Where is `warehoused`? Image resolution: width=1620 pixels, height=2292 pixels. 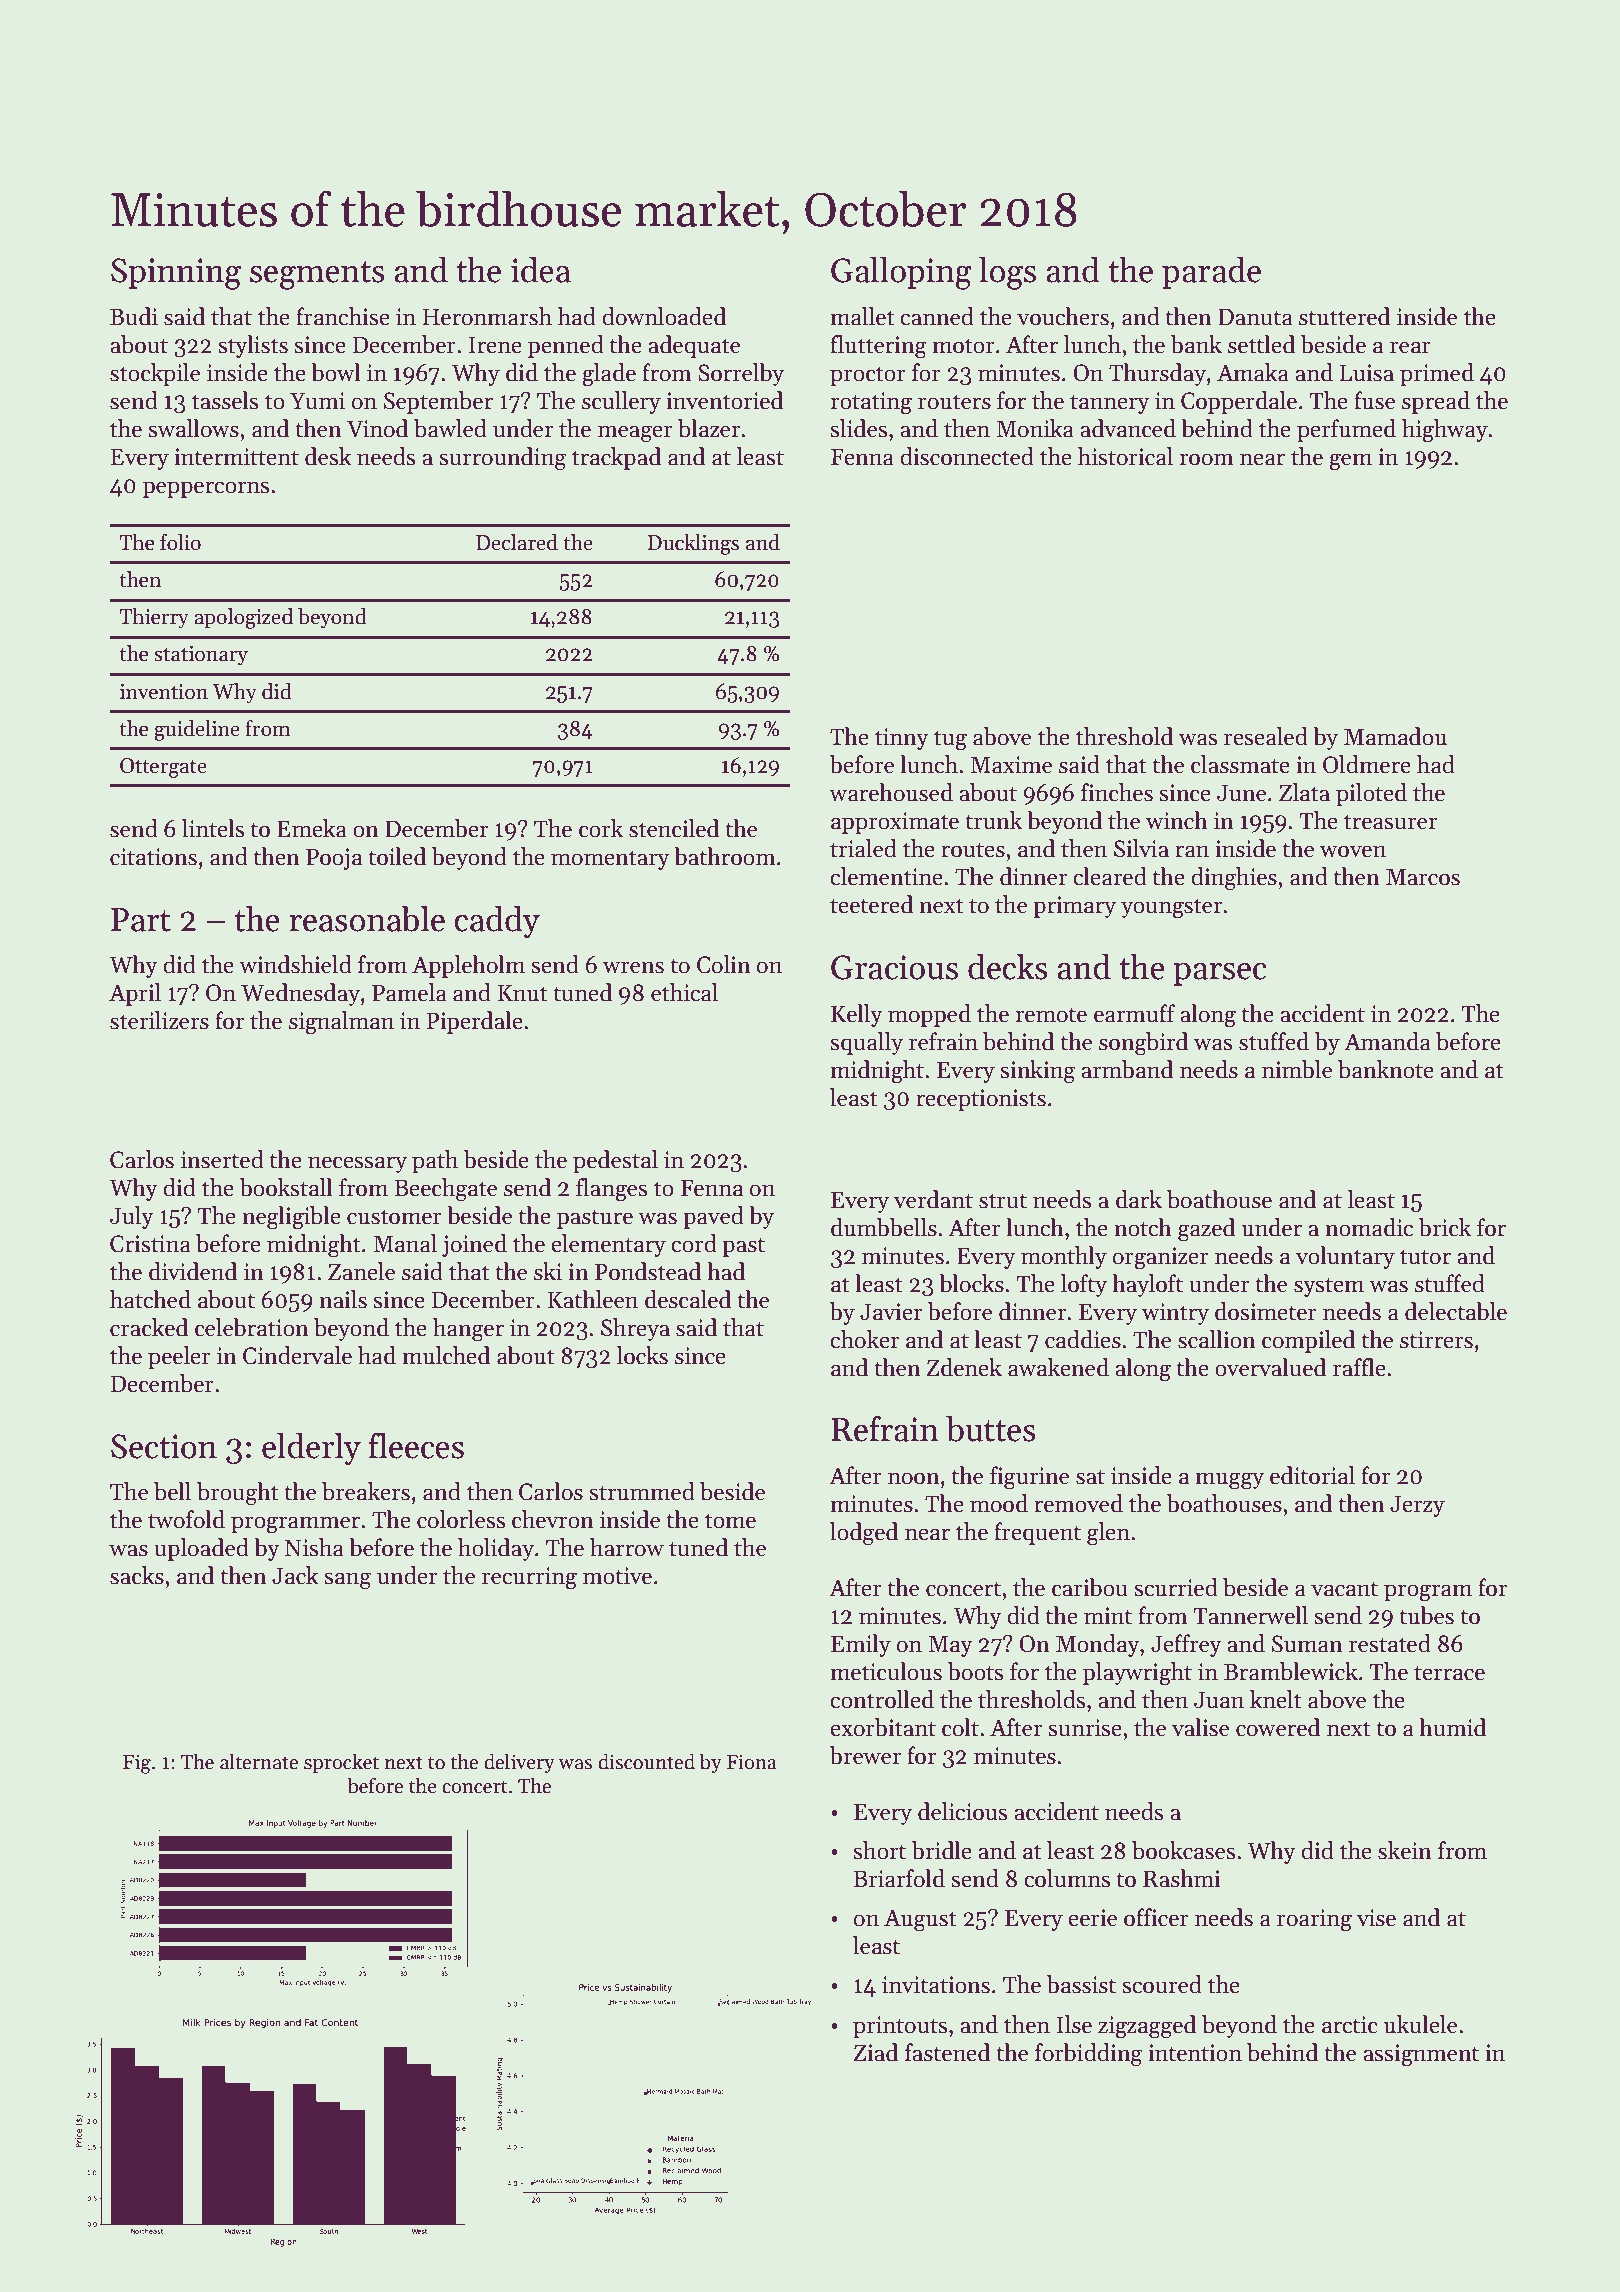
warehoused is located at coordinates (891, 792).
